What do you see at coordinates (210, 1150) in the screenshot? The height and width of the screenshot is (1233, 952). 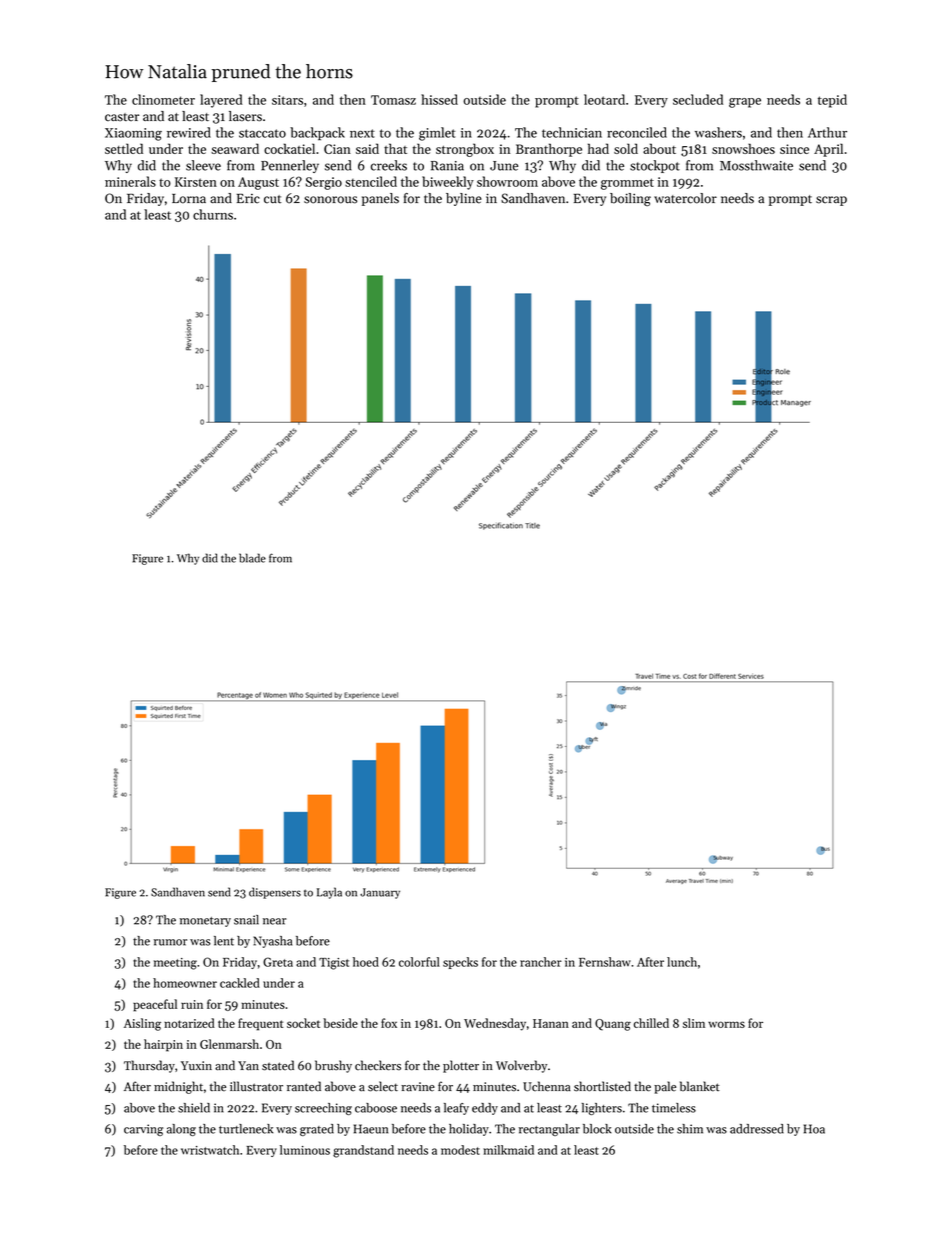 I see `wristwatch` at bounding box center [210, 1150].
